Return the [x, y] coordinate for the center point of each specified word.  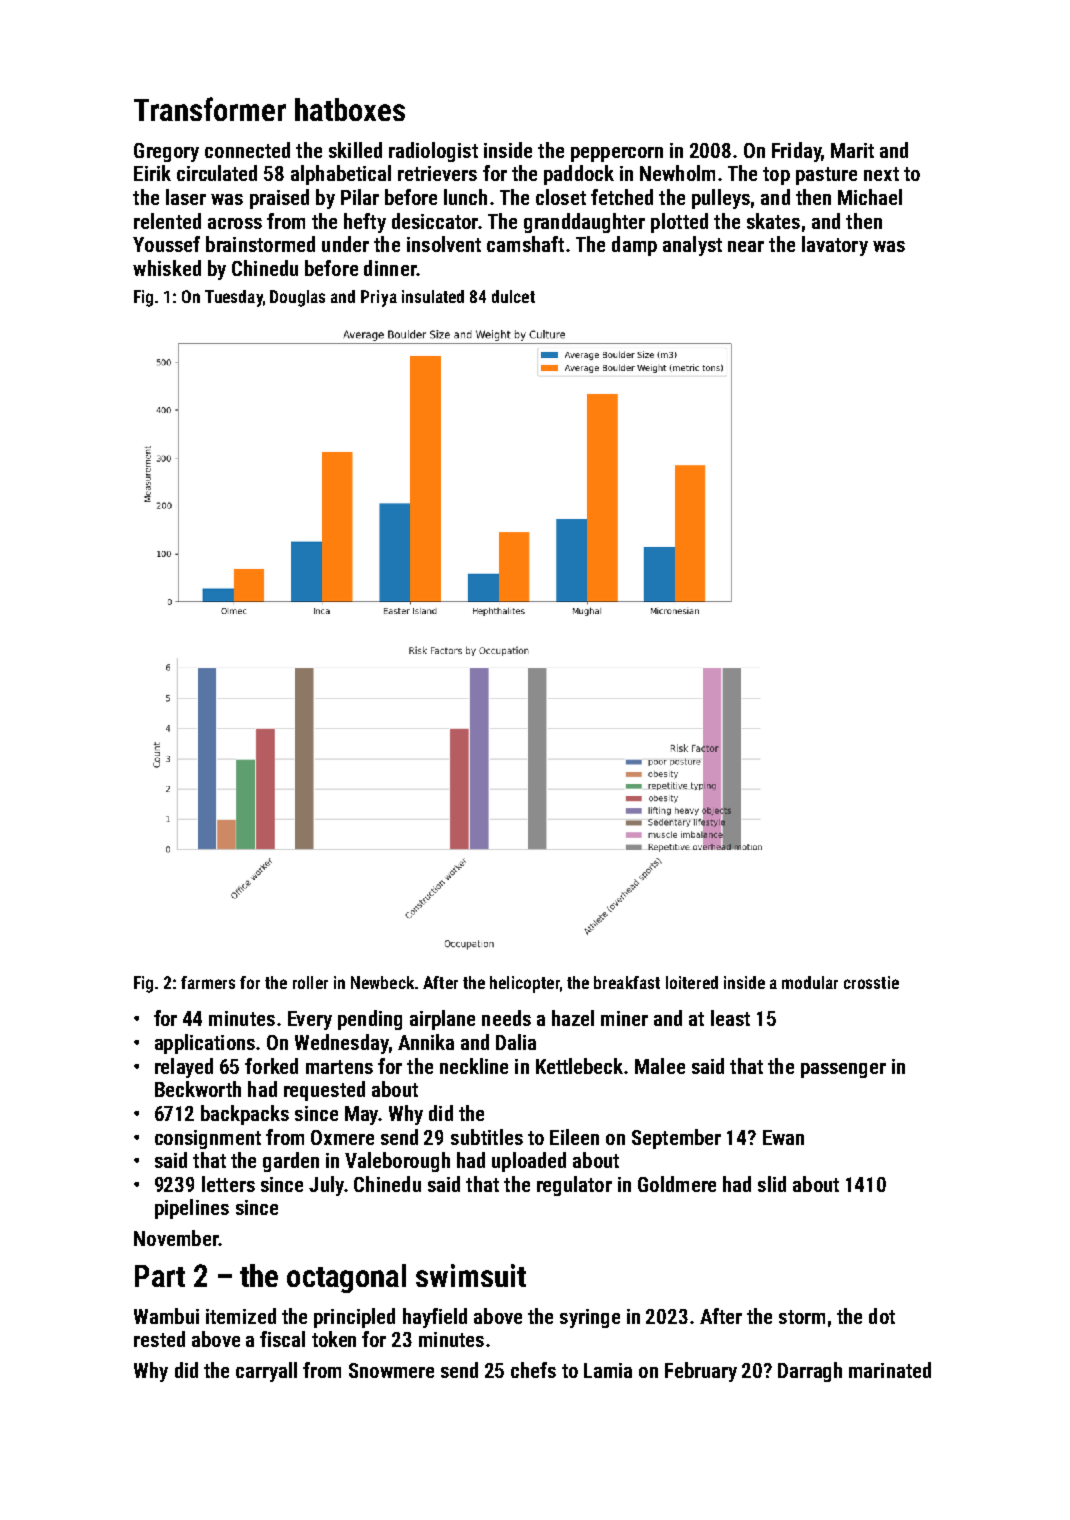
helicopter [525, 984]
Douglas [297, 298]
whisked [167, 268]
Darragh [810, 1372]
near [746, 246]
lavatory [835, 246]
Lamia [608, 1370]
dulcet [513, 296]
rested [159, 1339]
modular [810, 982]
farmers [208, 982]
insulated [433, 296]
